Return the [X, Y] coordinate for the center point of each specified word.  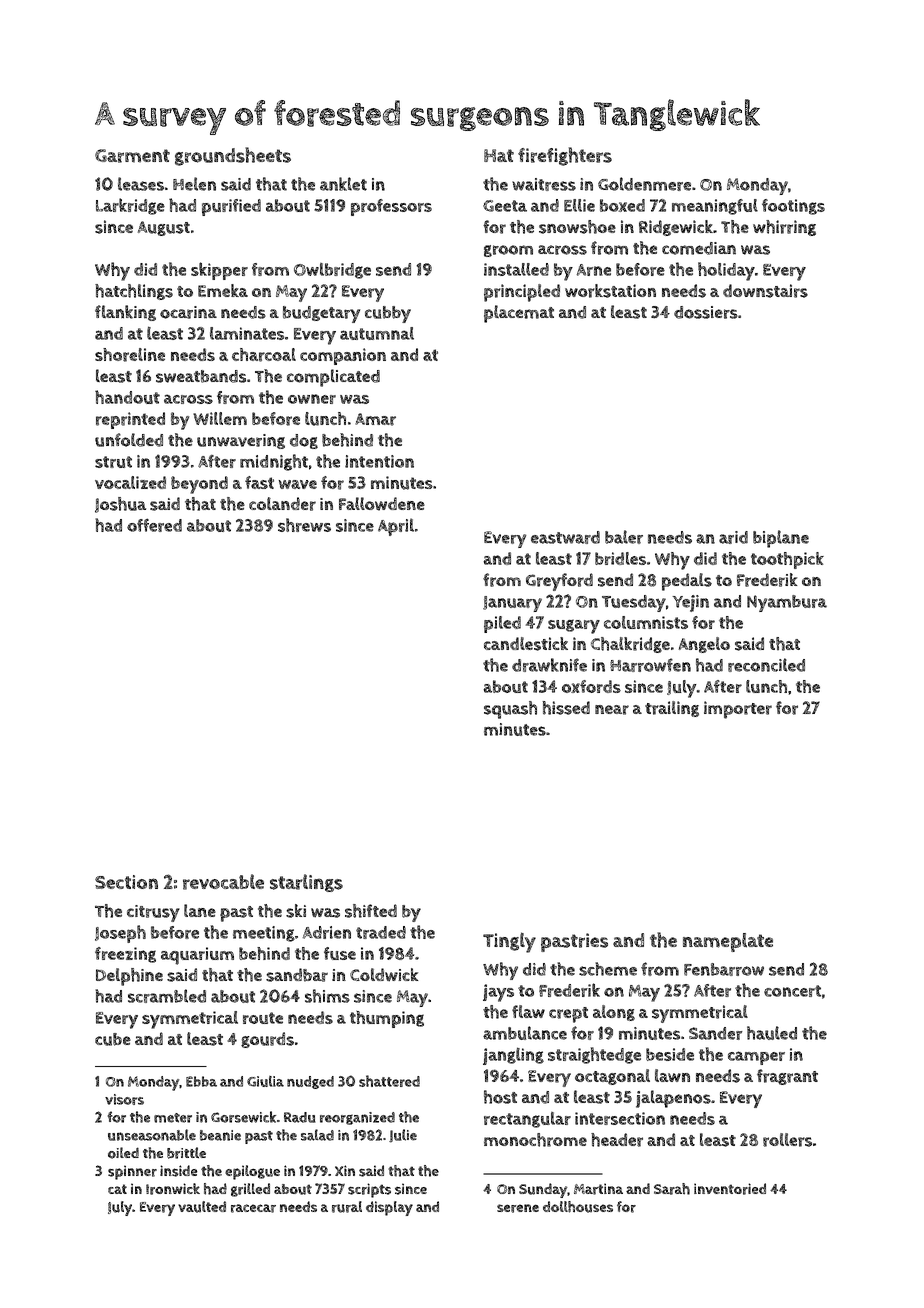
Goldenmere [644, 184]
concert [792, 991]
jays [498, 993]
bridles [620, 558]
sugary [574, 626]
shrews [304, 525]
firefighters [565, 156]
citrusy [153, 913]
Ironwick [173, 1189]
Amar [375, 419]
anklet [343, 184]
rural [347, 1207]
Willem [220, 418]
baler [624, 537]
